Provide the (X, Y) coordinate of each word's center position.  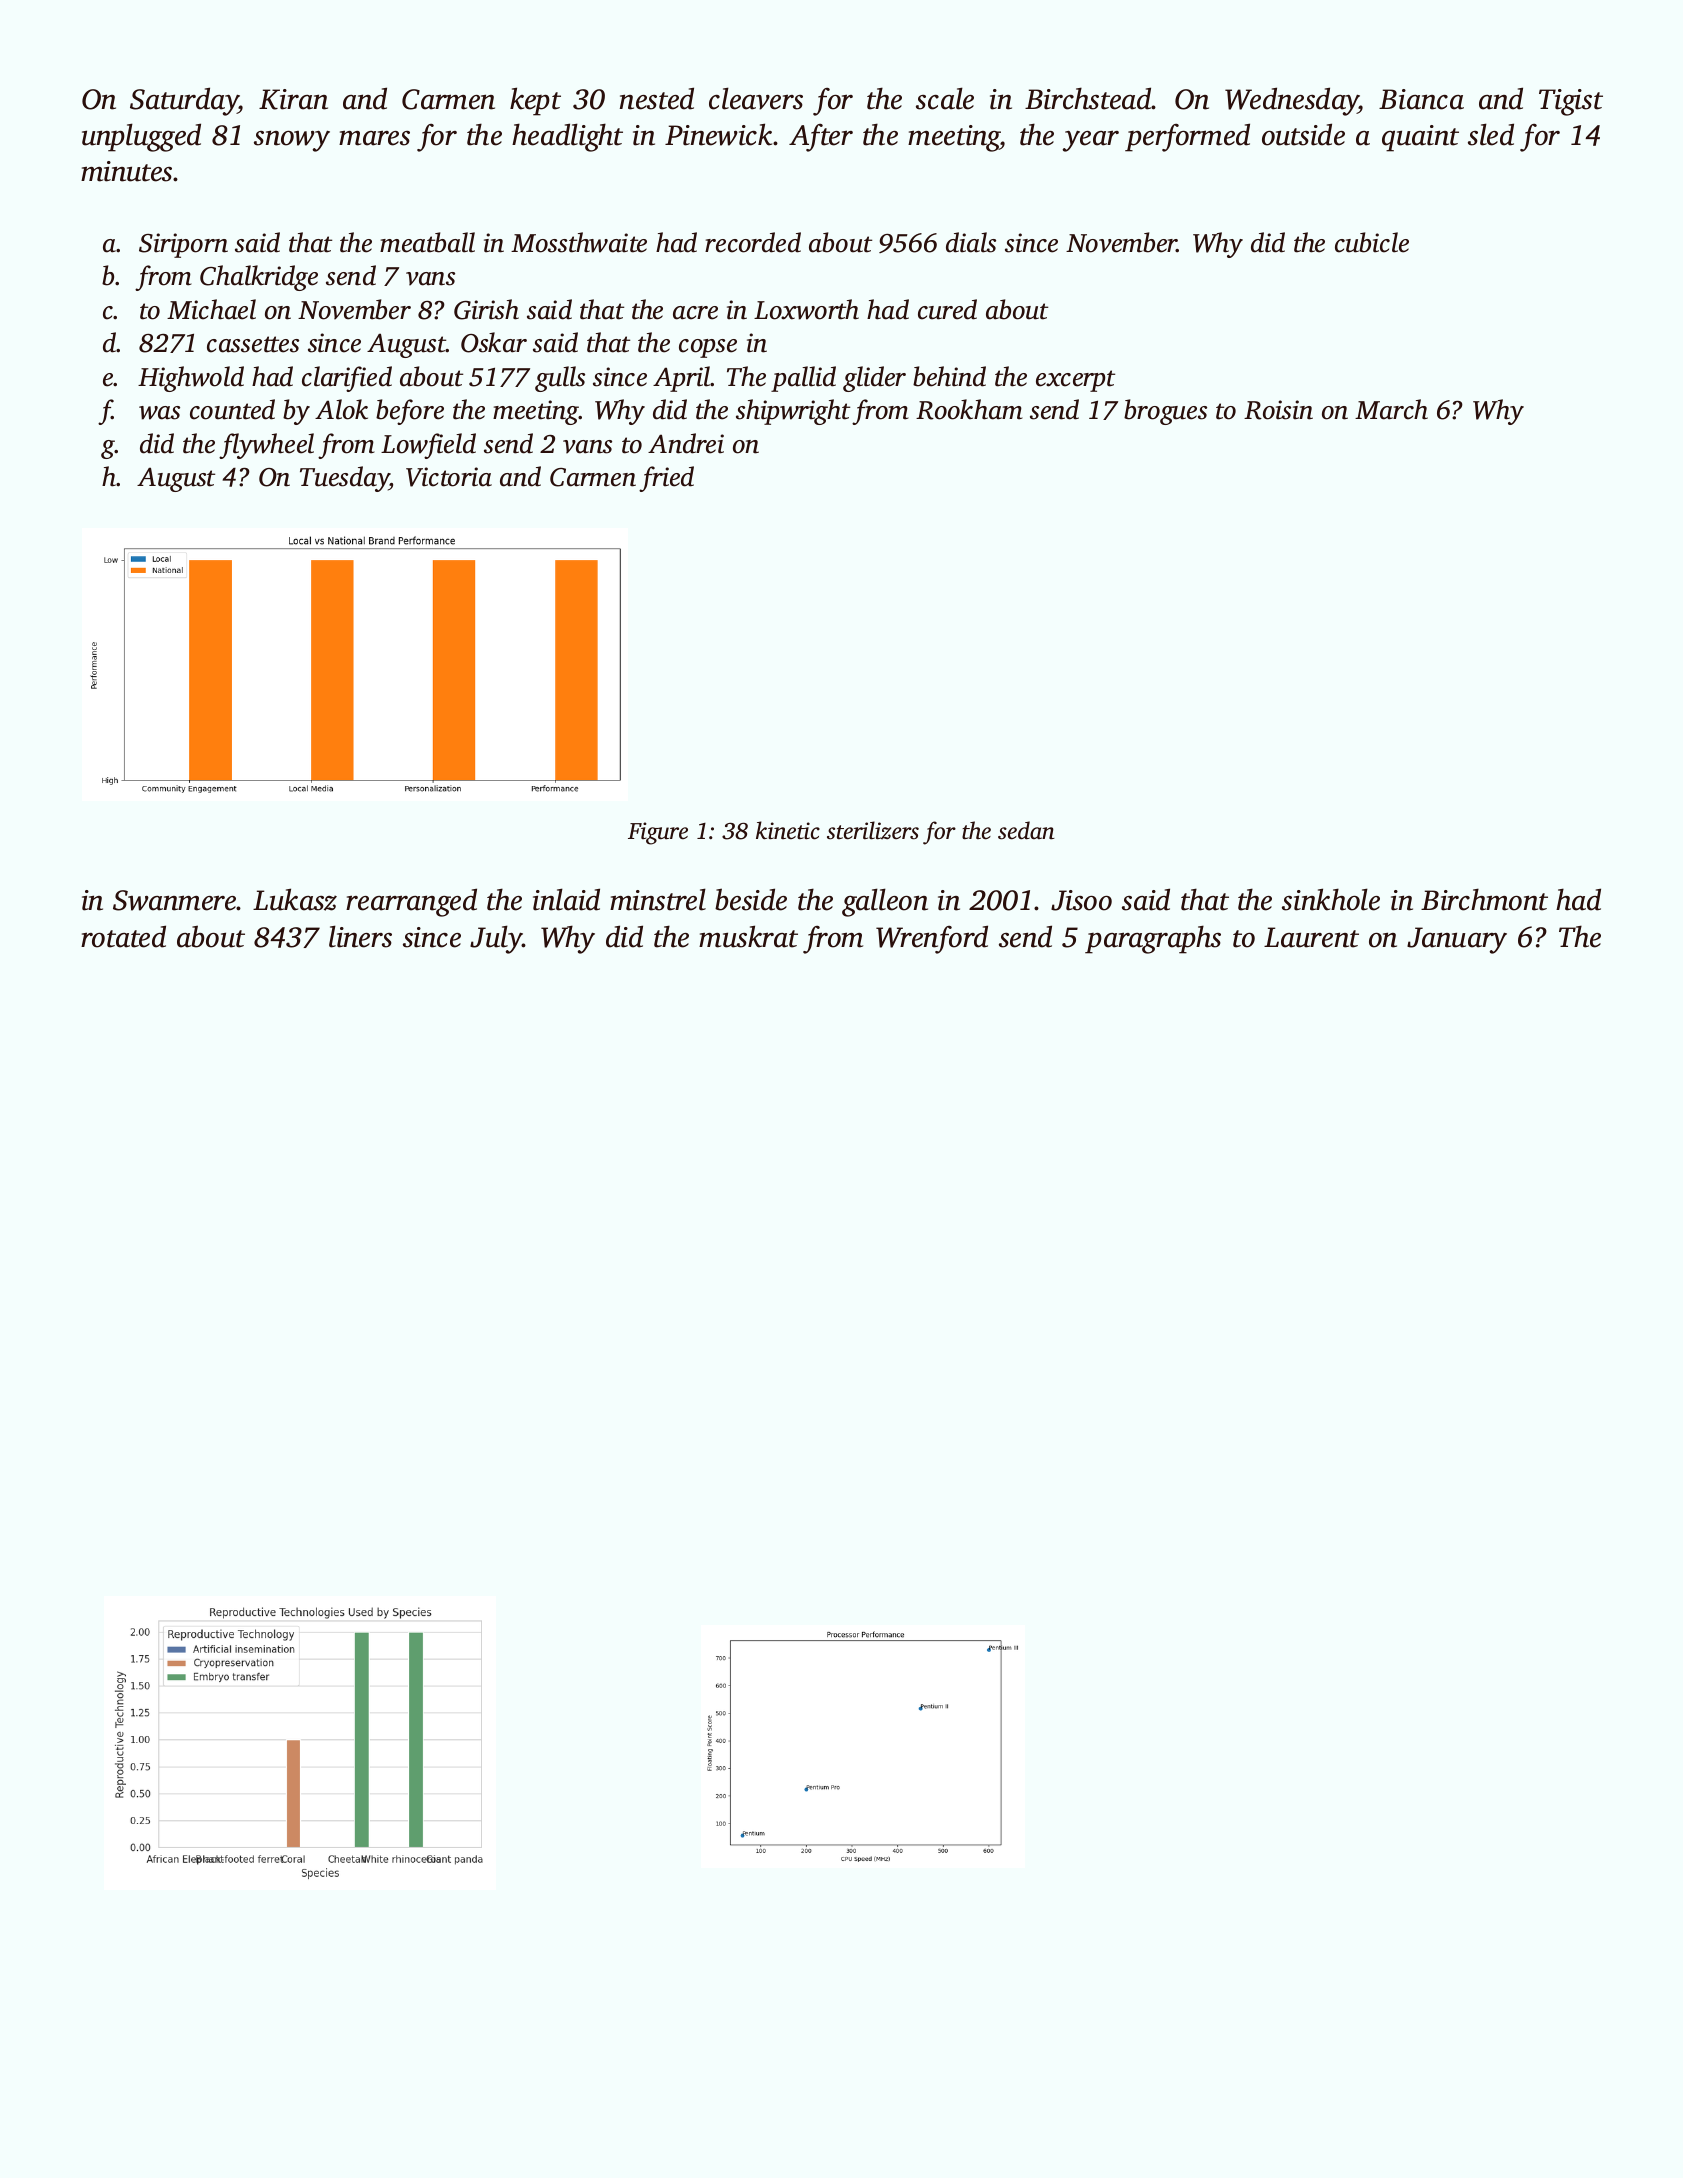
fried (666, 479)
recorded (753, 242)
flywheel (266, 446)
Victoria (449, 477)
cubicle (1372, 242)
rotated (123, 936)
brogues (1165, 412)
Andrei (686, 443)
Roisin (1278, 410)
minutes (126, 171)
